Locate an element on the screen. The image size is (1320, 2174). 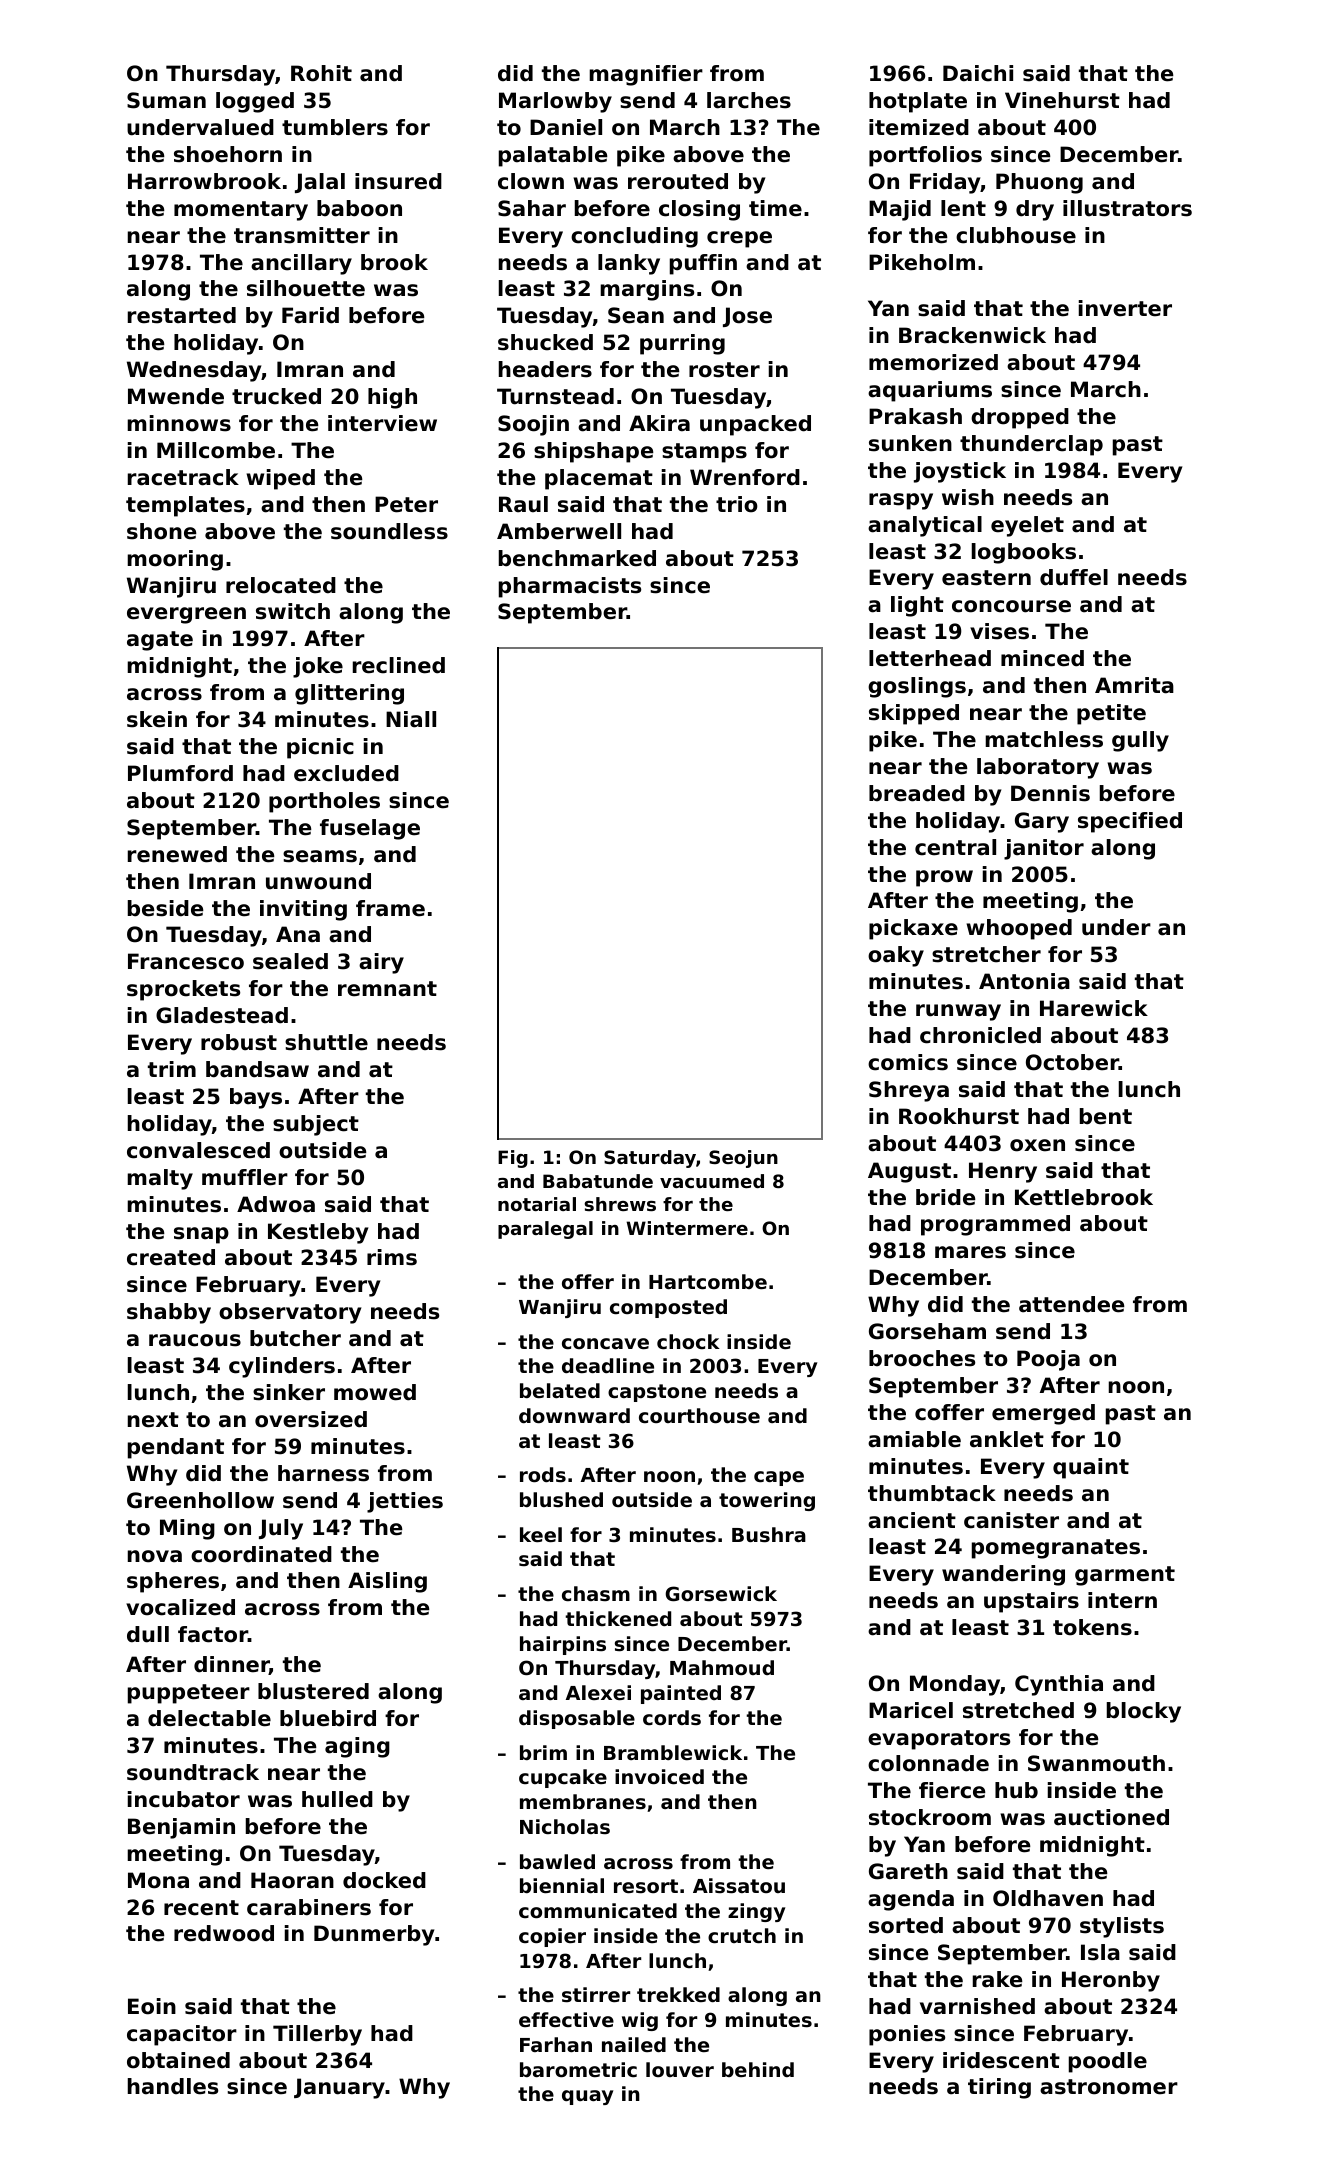
bent is located at coordinates (1106, 1116).
